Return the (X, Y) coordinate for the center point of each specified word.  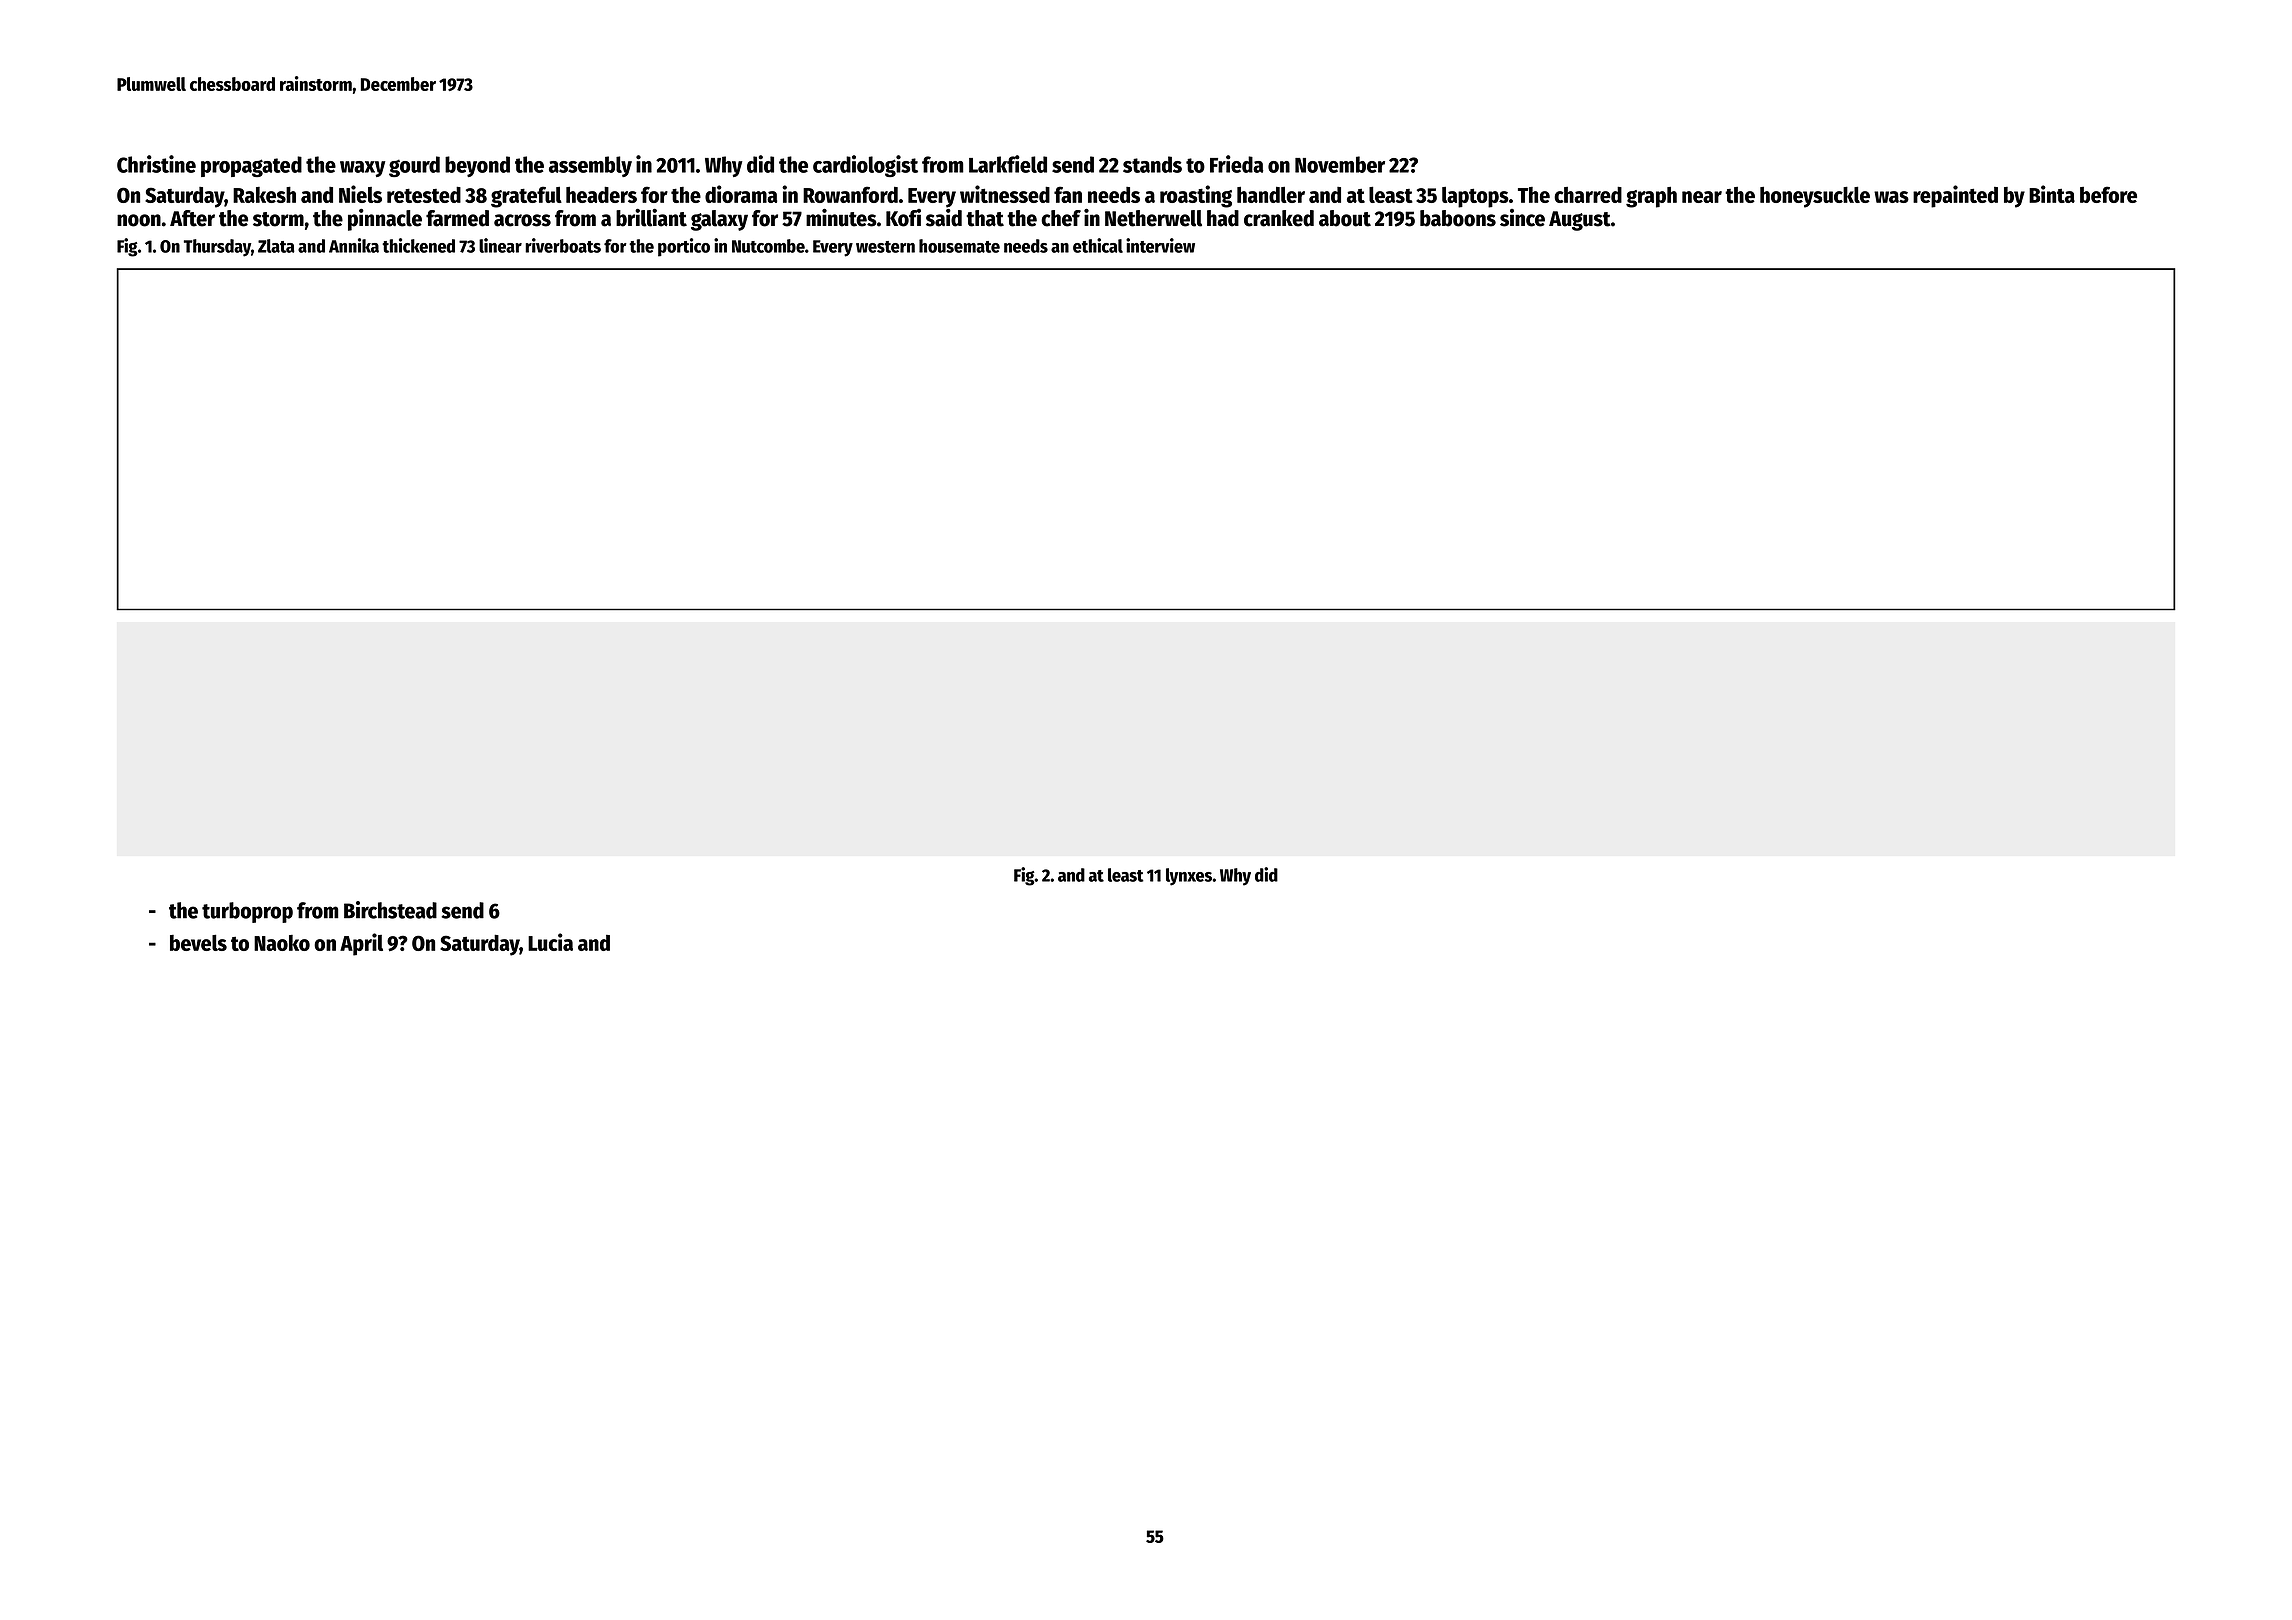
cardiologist (865, 166)
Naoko (282, 943)
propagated (251, 166)
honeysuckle (1815, 197)
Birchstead (390, 910)
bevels (198, 942)
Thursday (217, 248)
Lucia (550, 942)
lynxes (1189, 877)
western (885, 247)
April (361, 944)
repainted (1955, 196)
